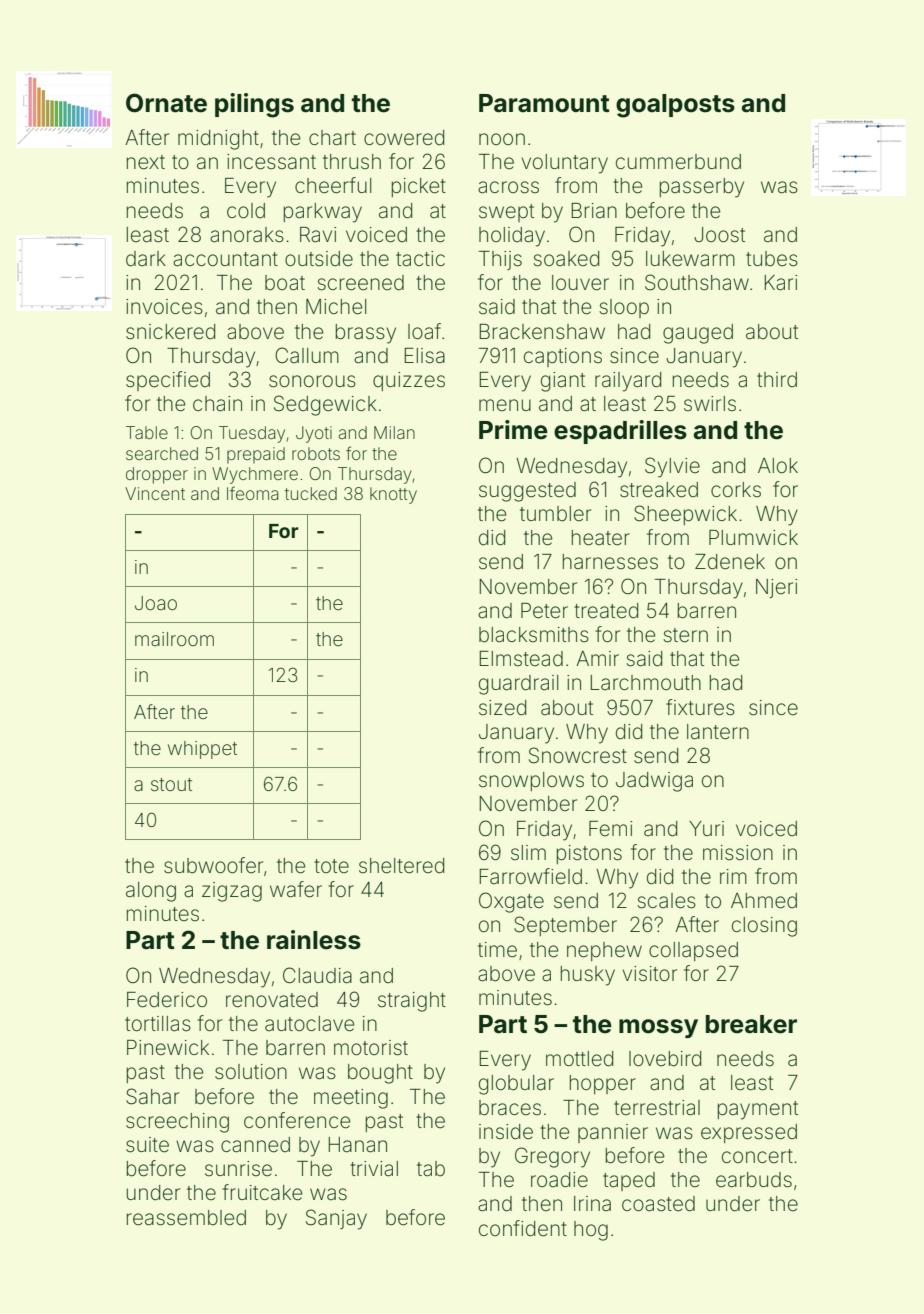 The image size is (924, 1314). Describe the element at coordinates (523, 1228) in the screenshot. I see `confident` at that location.
